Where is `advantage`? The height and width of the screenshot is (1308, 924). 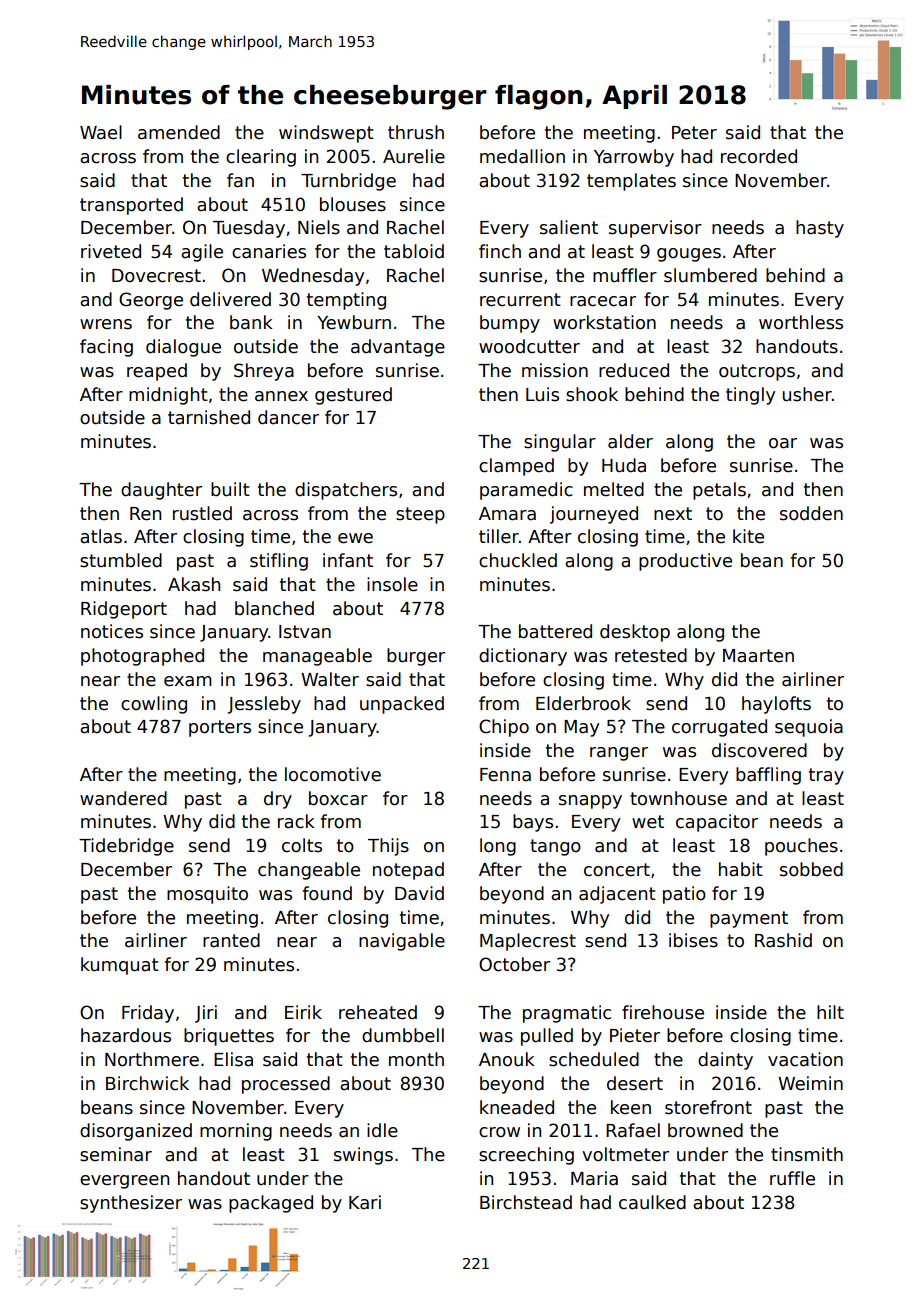 advantage is located at coordinates (398, 348).
